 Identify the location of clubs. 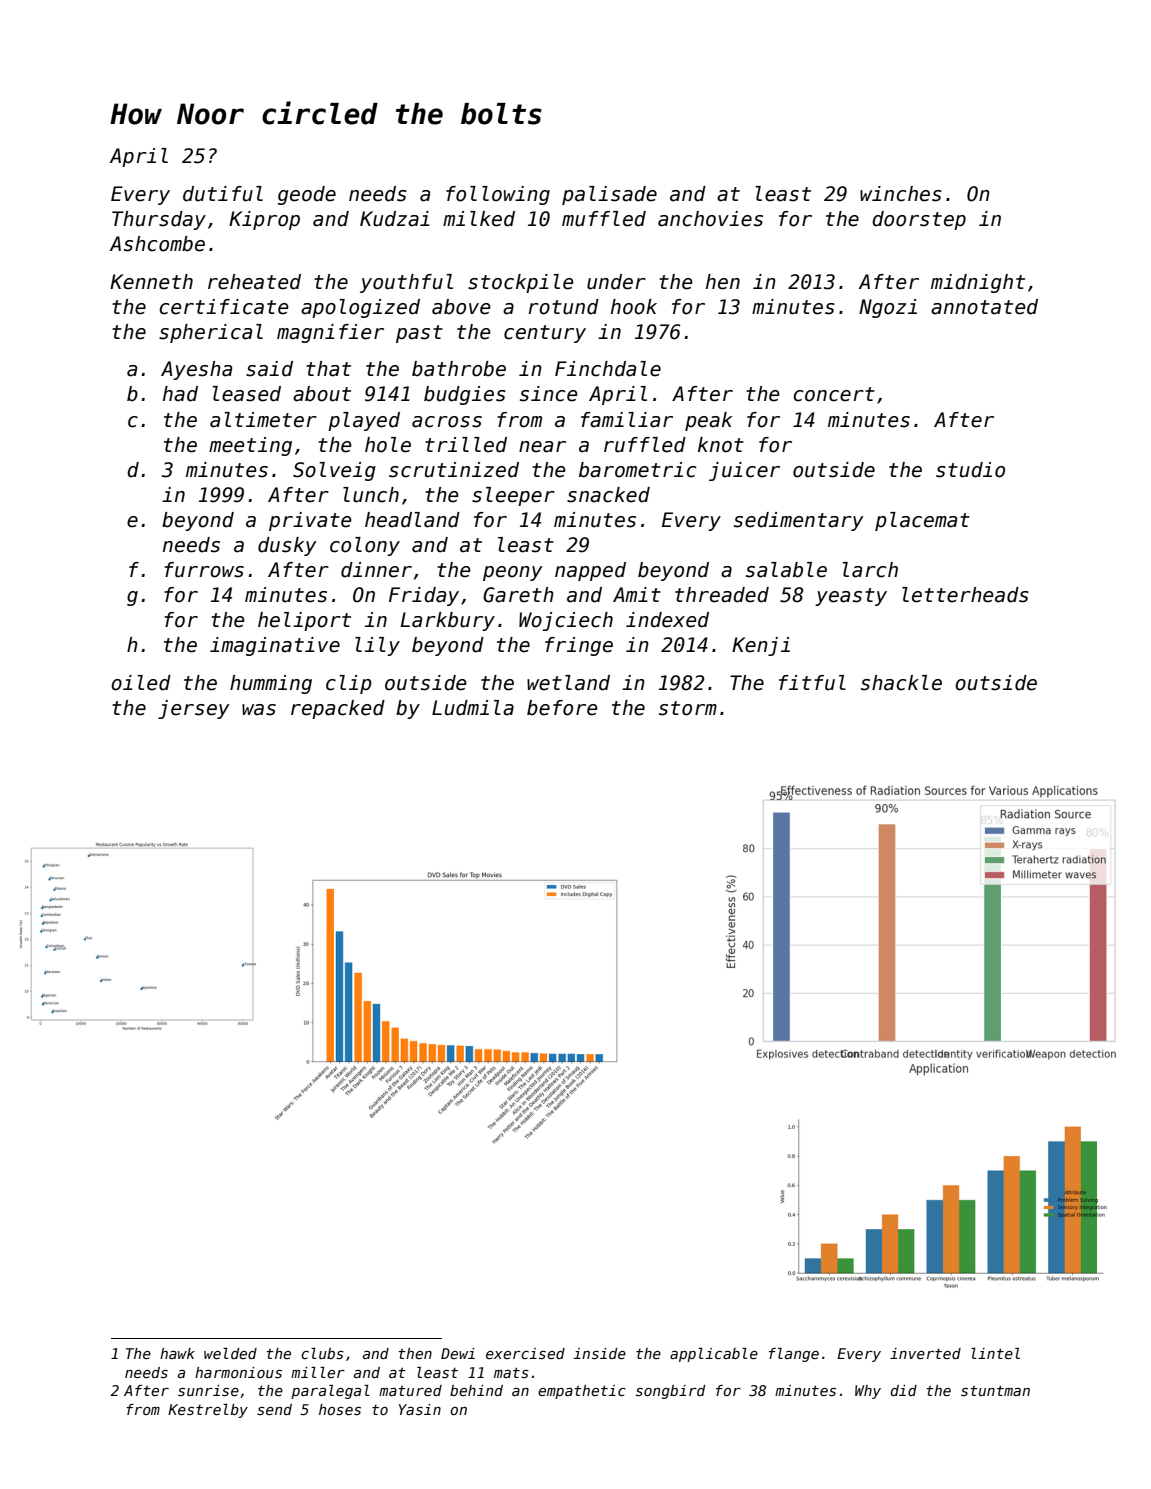
(322, 1353).
